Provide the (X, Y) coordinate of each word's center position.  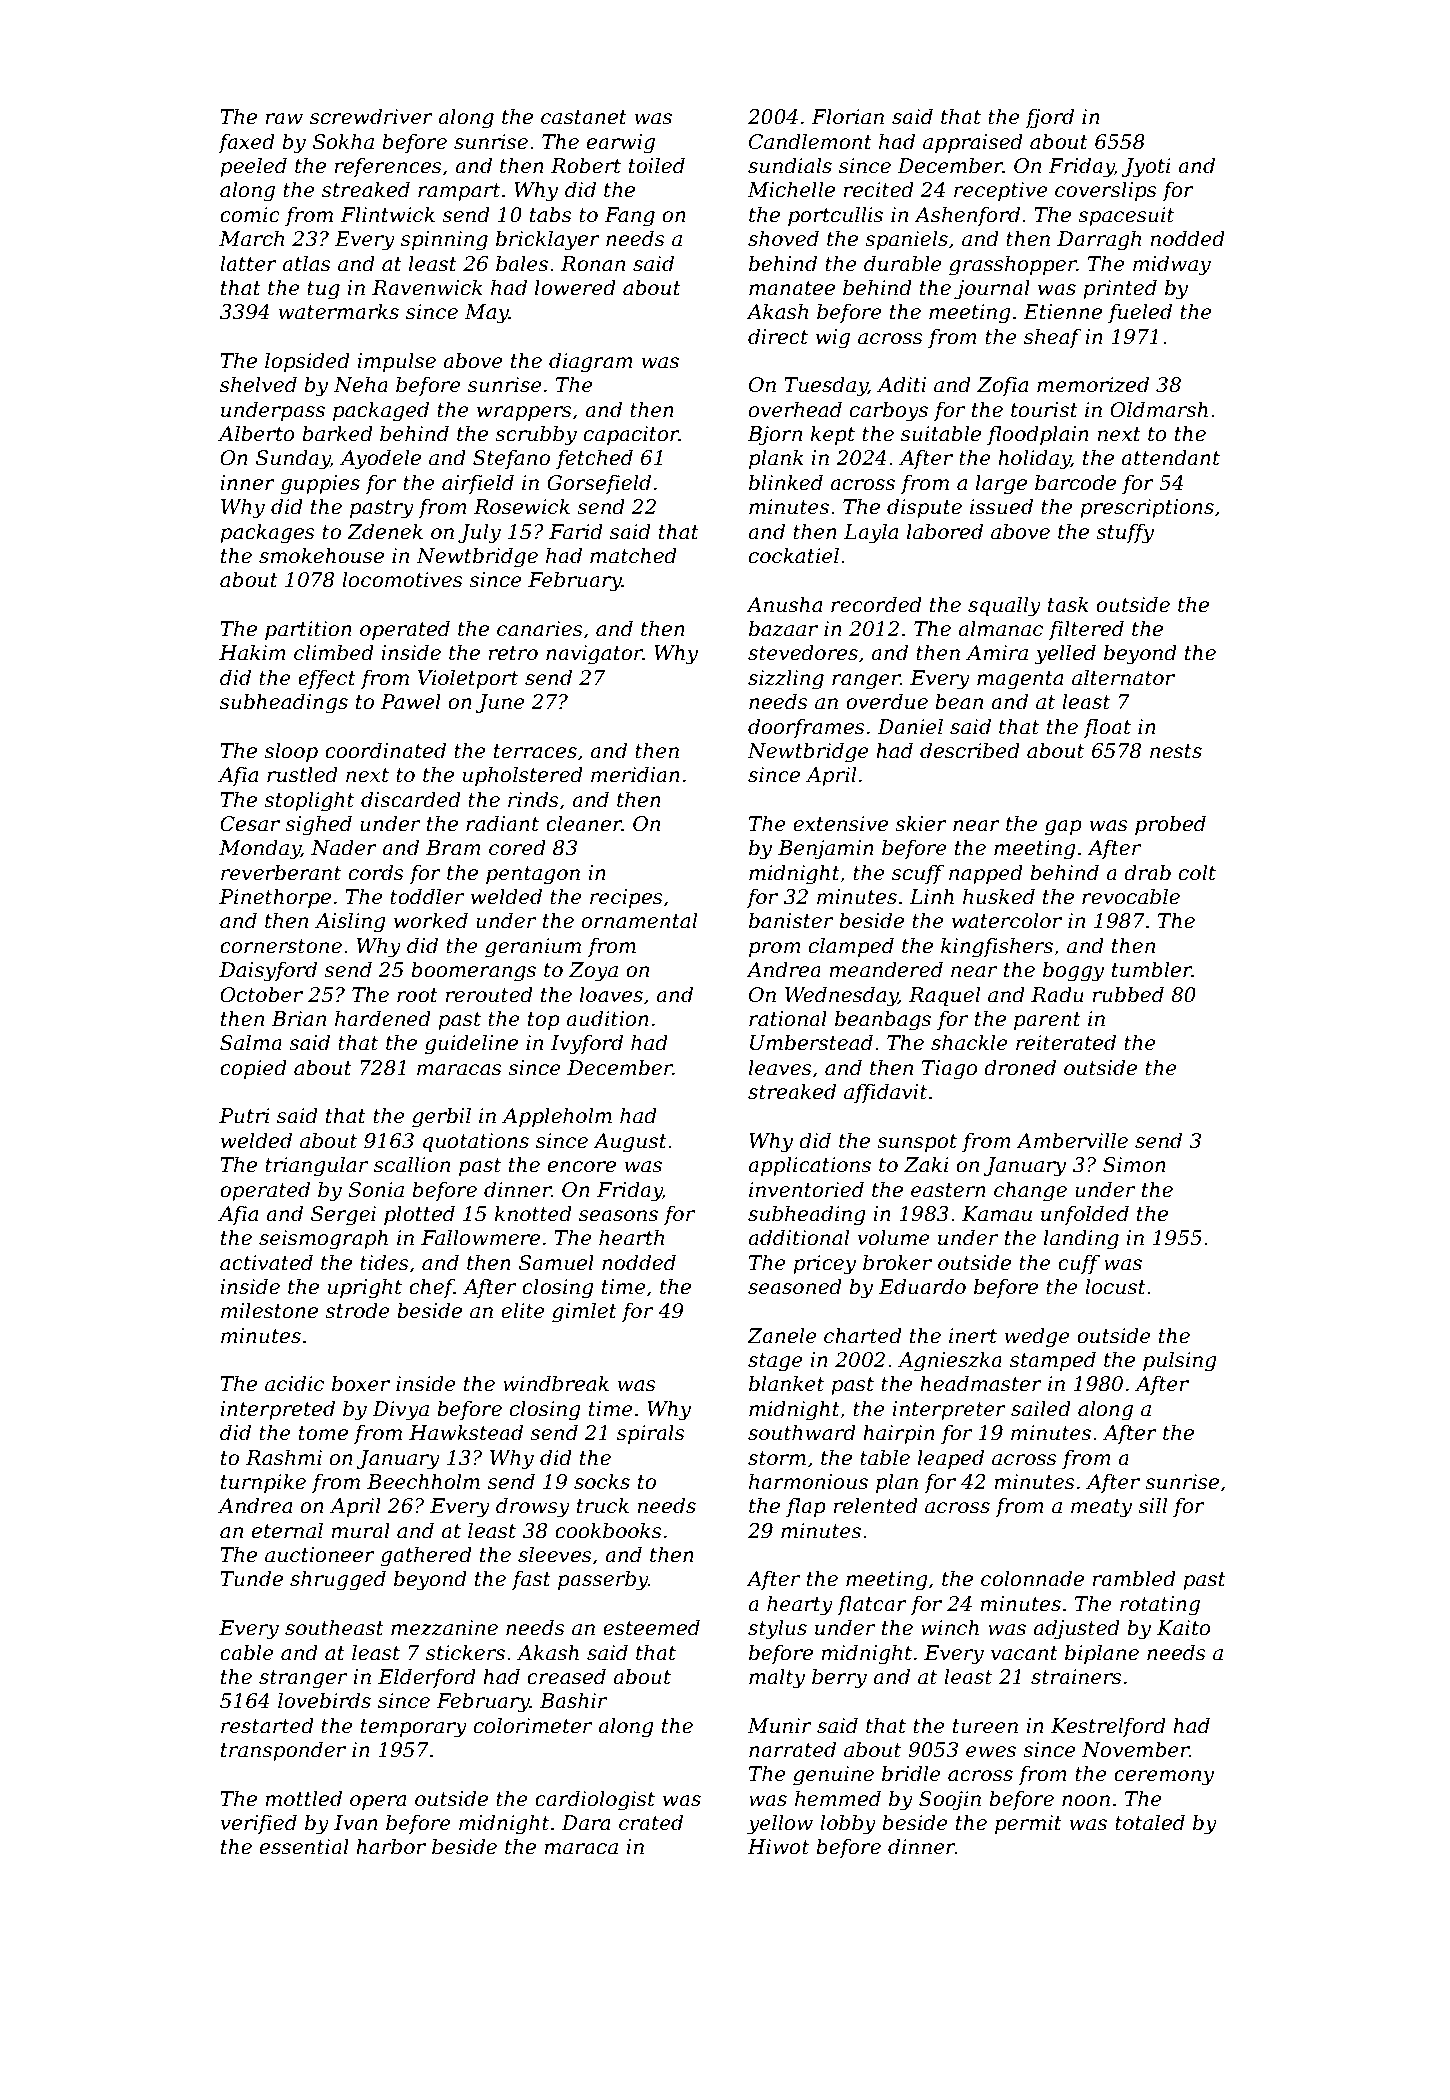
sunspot (917, 1143)
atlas (306, 263)
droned (1020, 1067)
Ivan (356, 1823)
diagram (591, 362)
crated (651, 1822)
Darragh (1099, 240)
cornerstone (281, 946)
